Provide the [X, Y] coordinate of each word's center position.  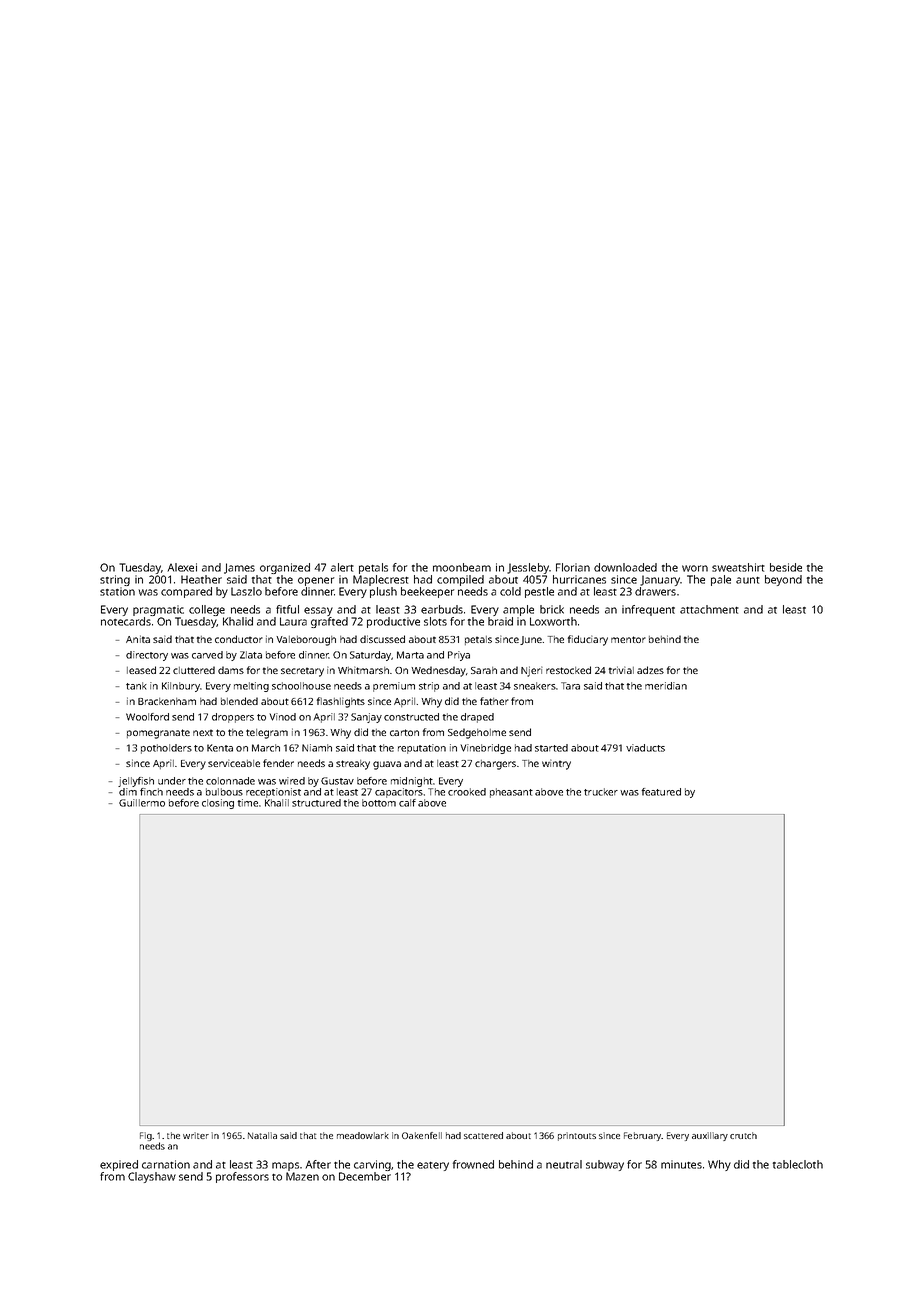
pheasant [511, 793]
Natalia [262, 1135]
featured [661, 792]
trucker [601, 792]
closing [218, 804]
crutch [743, 1135]
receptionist [273, 793]
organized [285, 568]
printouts [577, 1136]
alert [342, 567]
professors [242, 1177]
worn [695, 568]
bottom [379, 803]
